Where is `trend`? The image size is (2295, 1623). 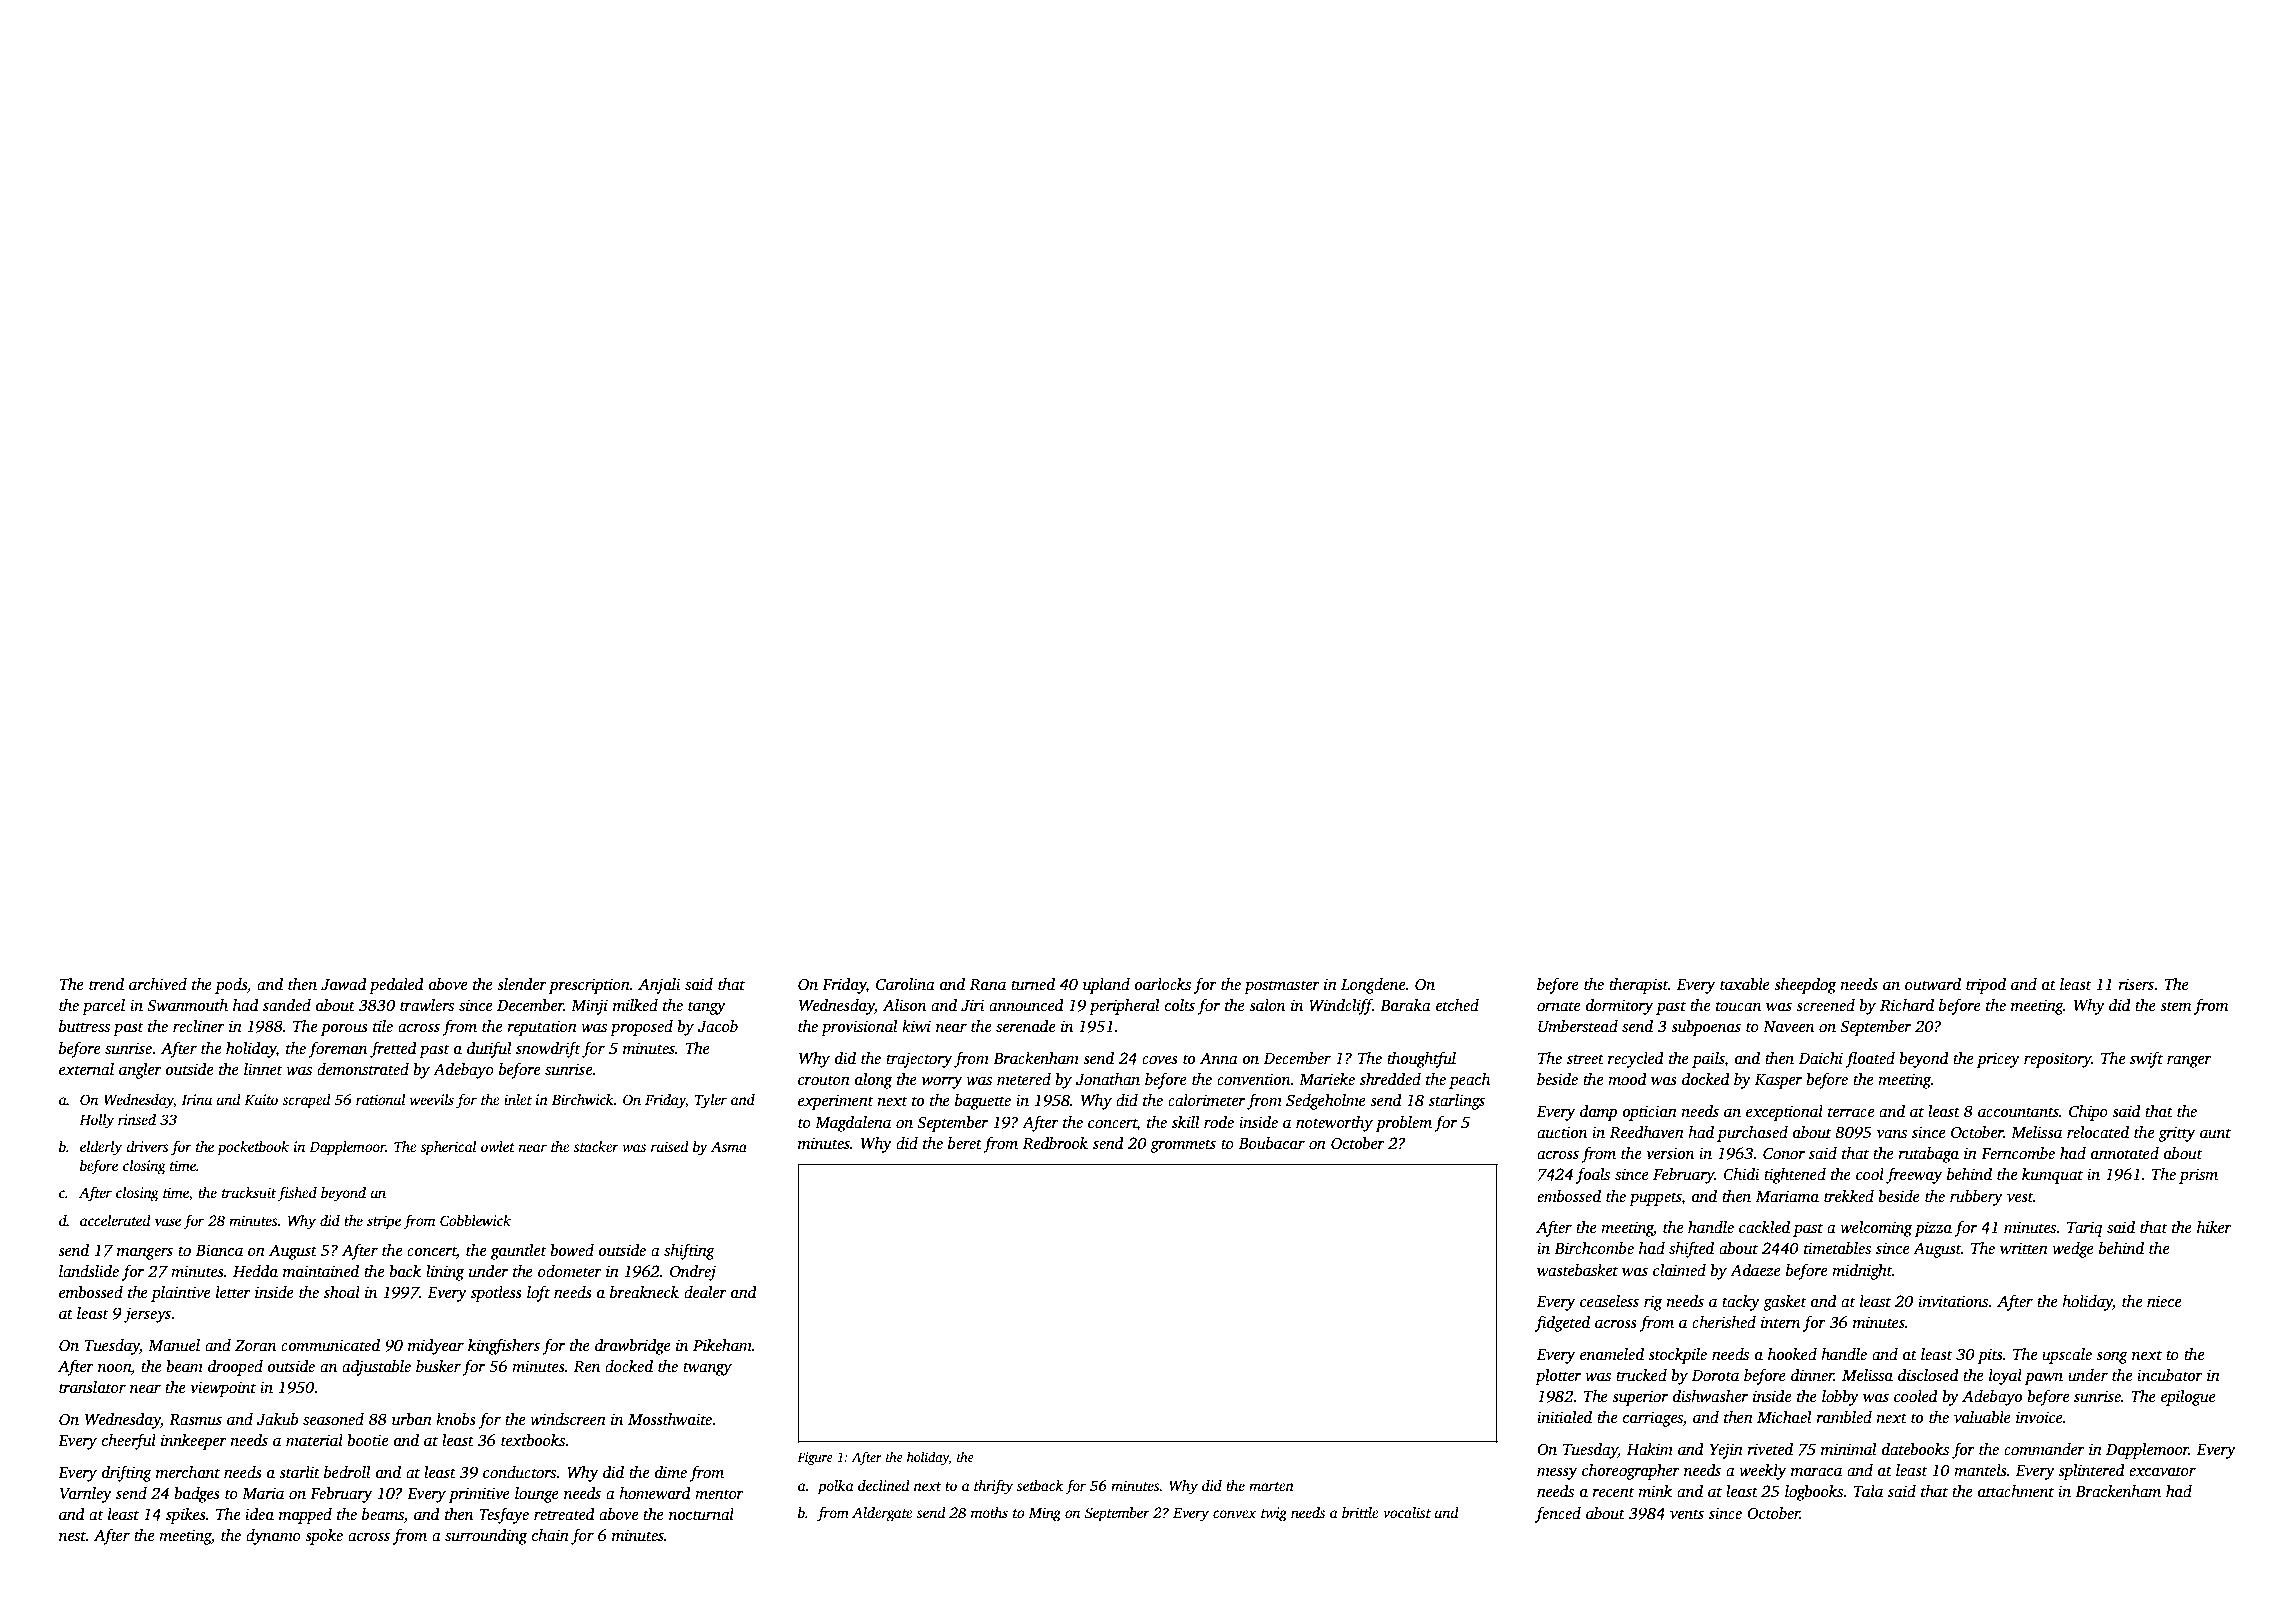
trend is located at coordinates (106, 984).
